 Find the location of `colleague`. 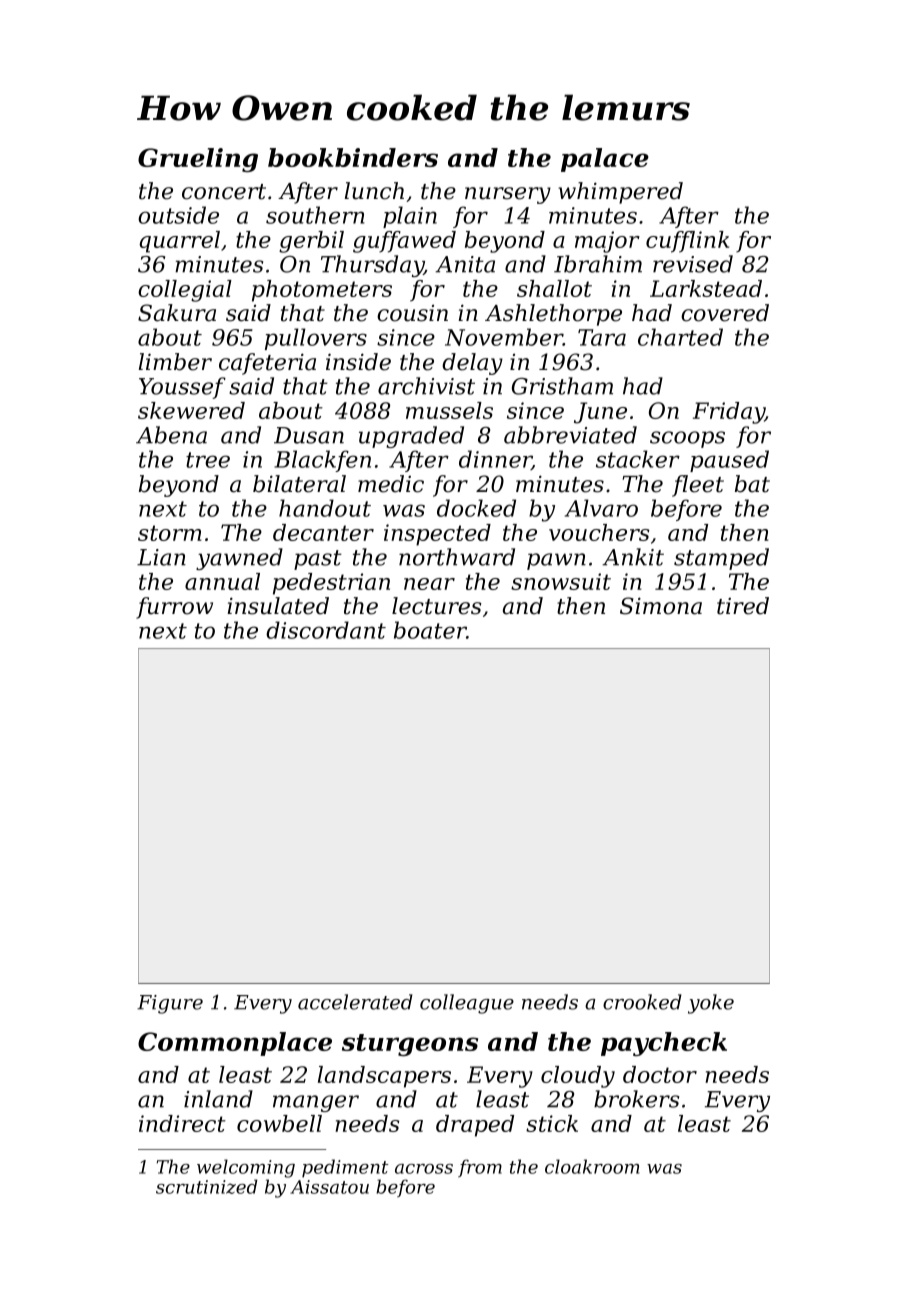

colleague is located at coordinates (467, 1004).
